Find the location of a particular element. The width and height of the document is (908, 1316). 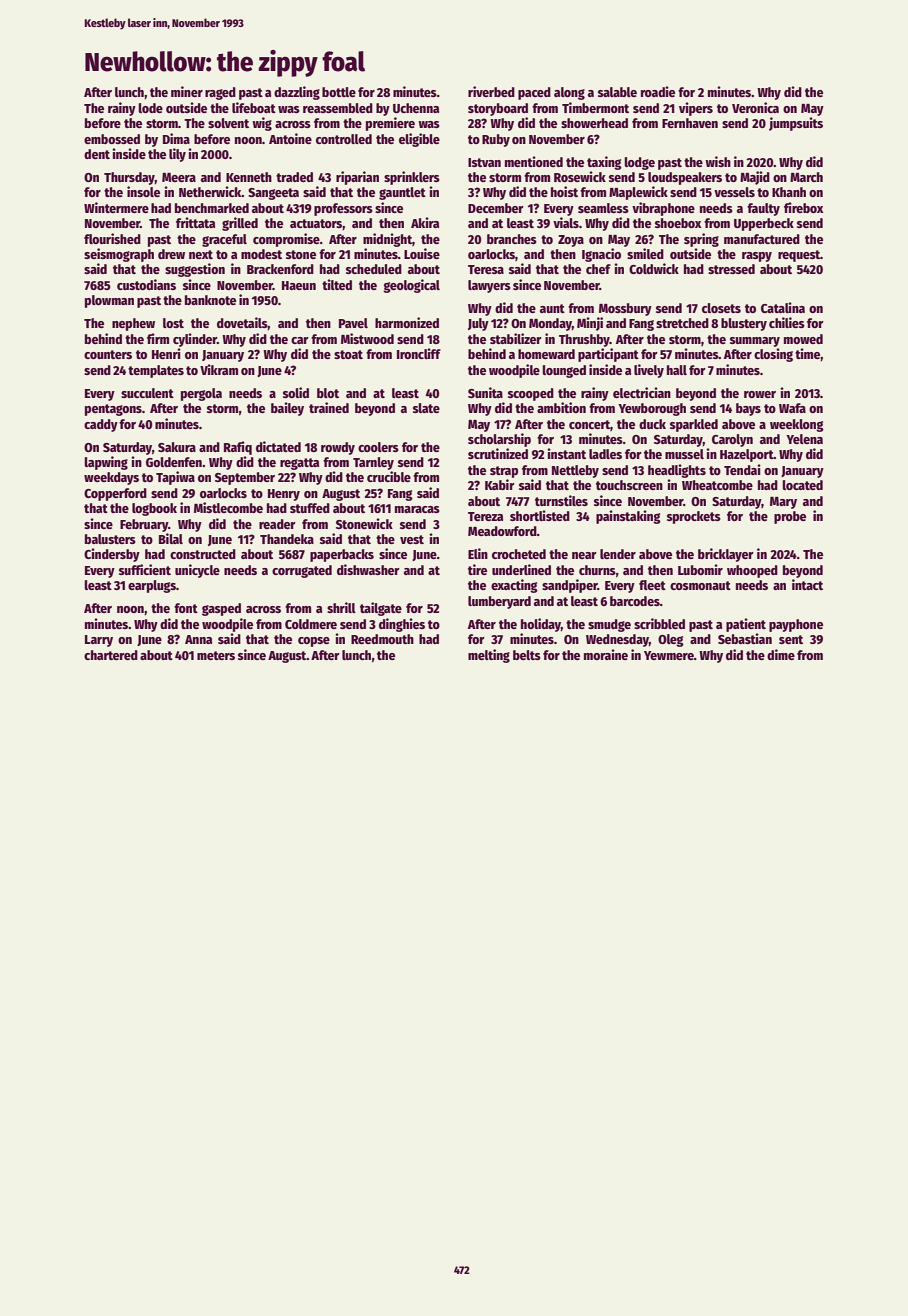

lode is located at coordinates (150, 108).
